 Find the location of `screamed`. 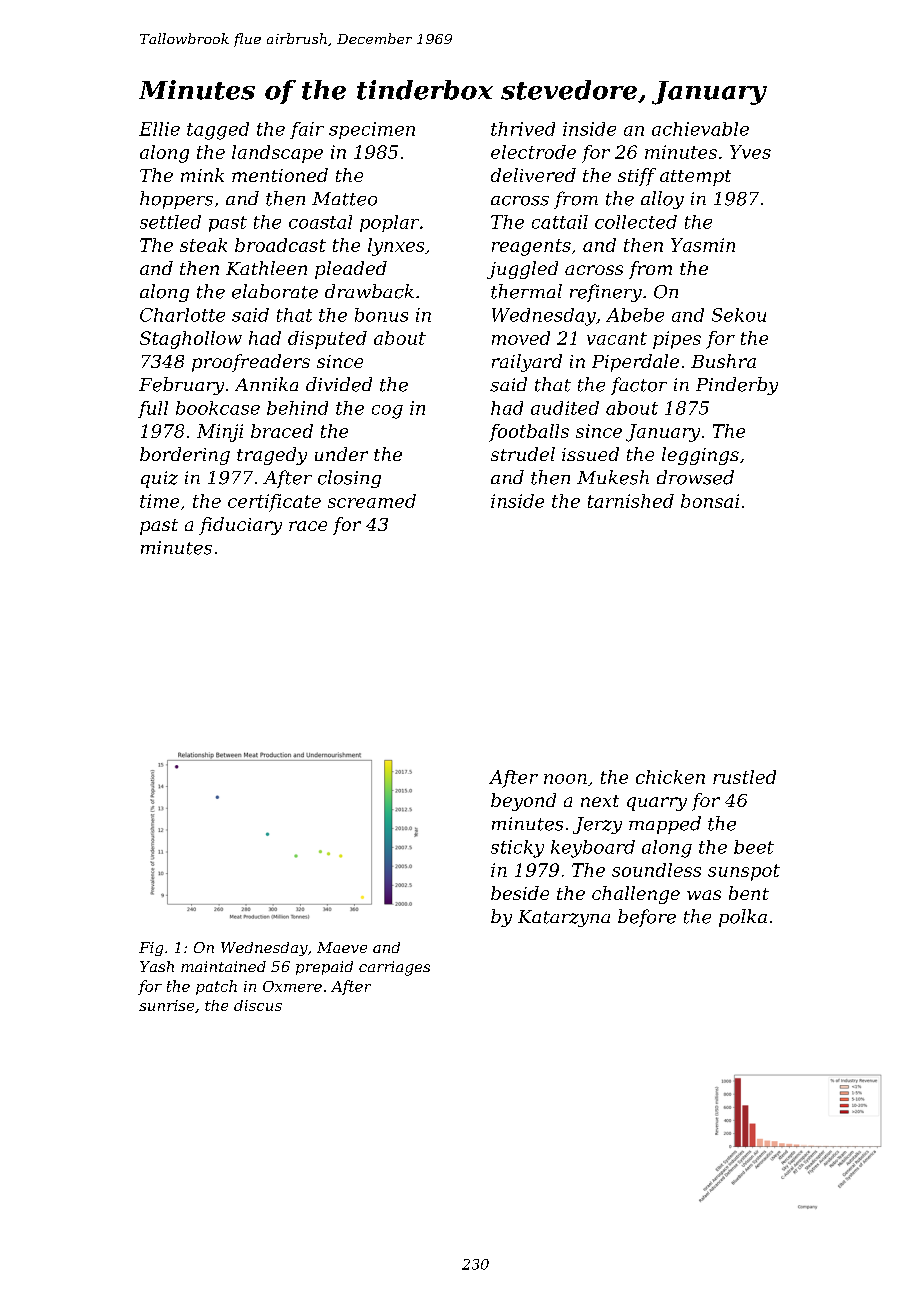

screamed is located at coordinates (372, 501).
